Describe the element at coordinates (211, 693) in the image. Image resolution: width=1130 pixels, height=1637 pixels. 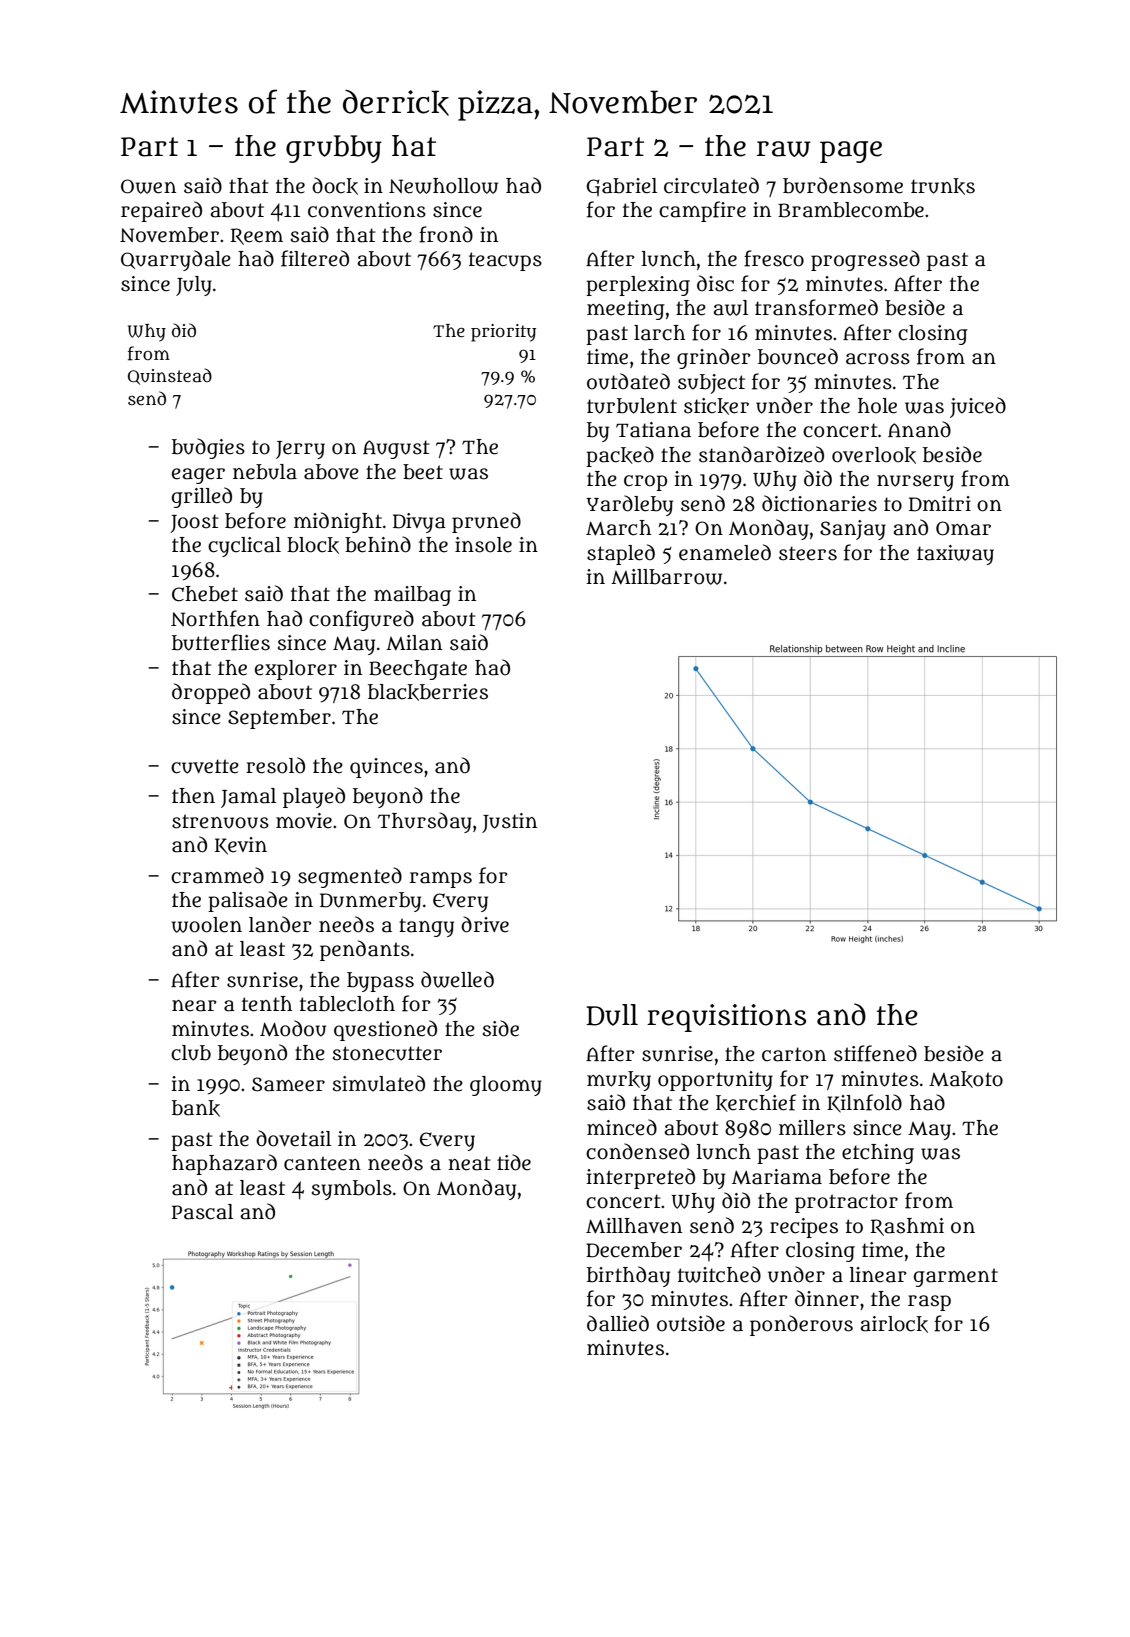
I see `dropped` at that location.
